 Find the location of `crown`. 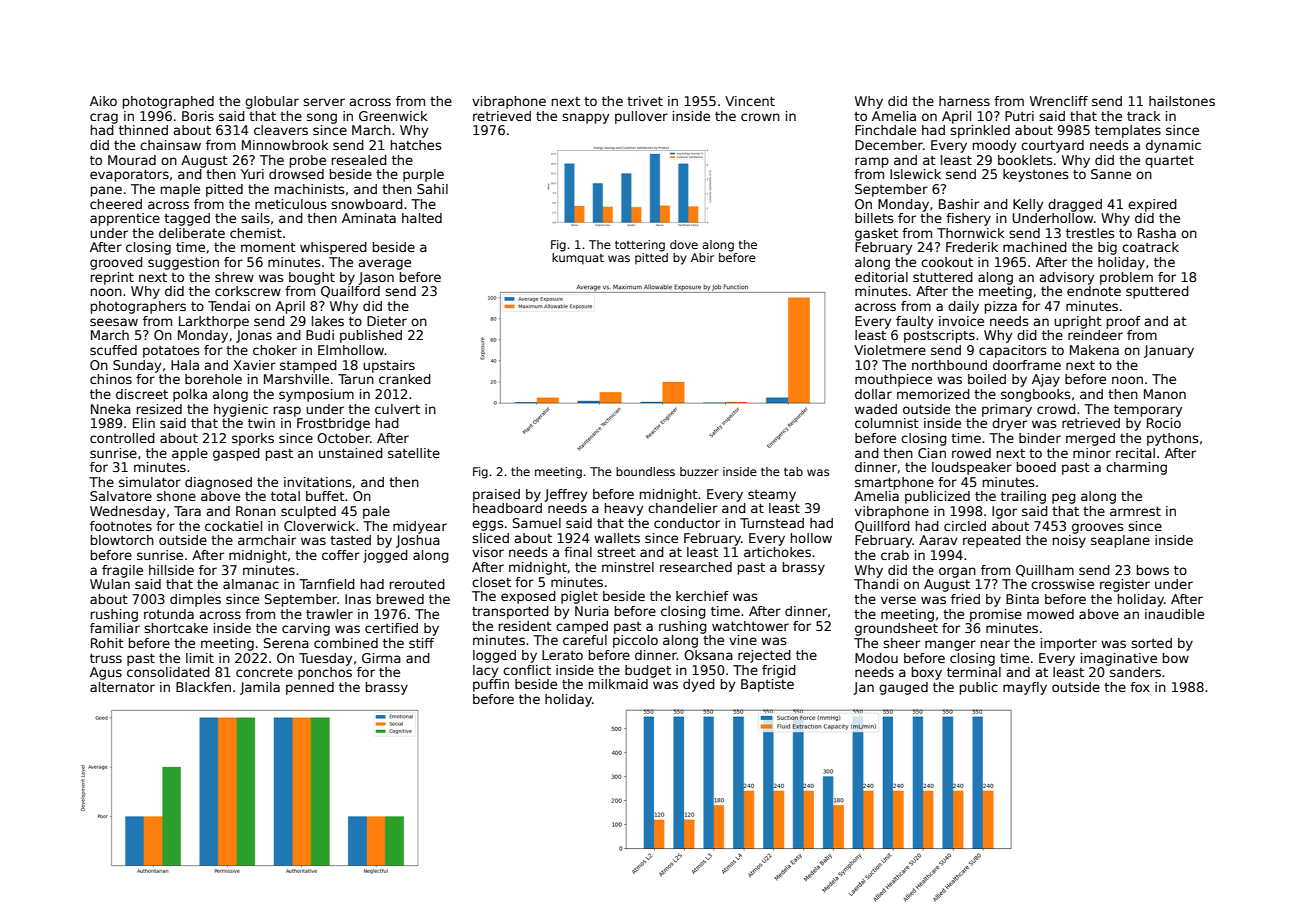

crown is located at coordinates (760, 117).
